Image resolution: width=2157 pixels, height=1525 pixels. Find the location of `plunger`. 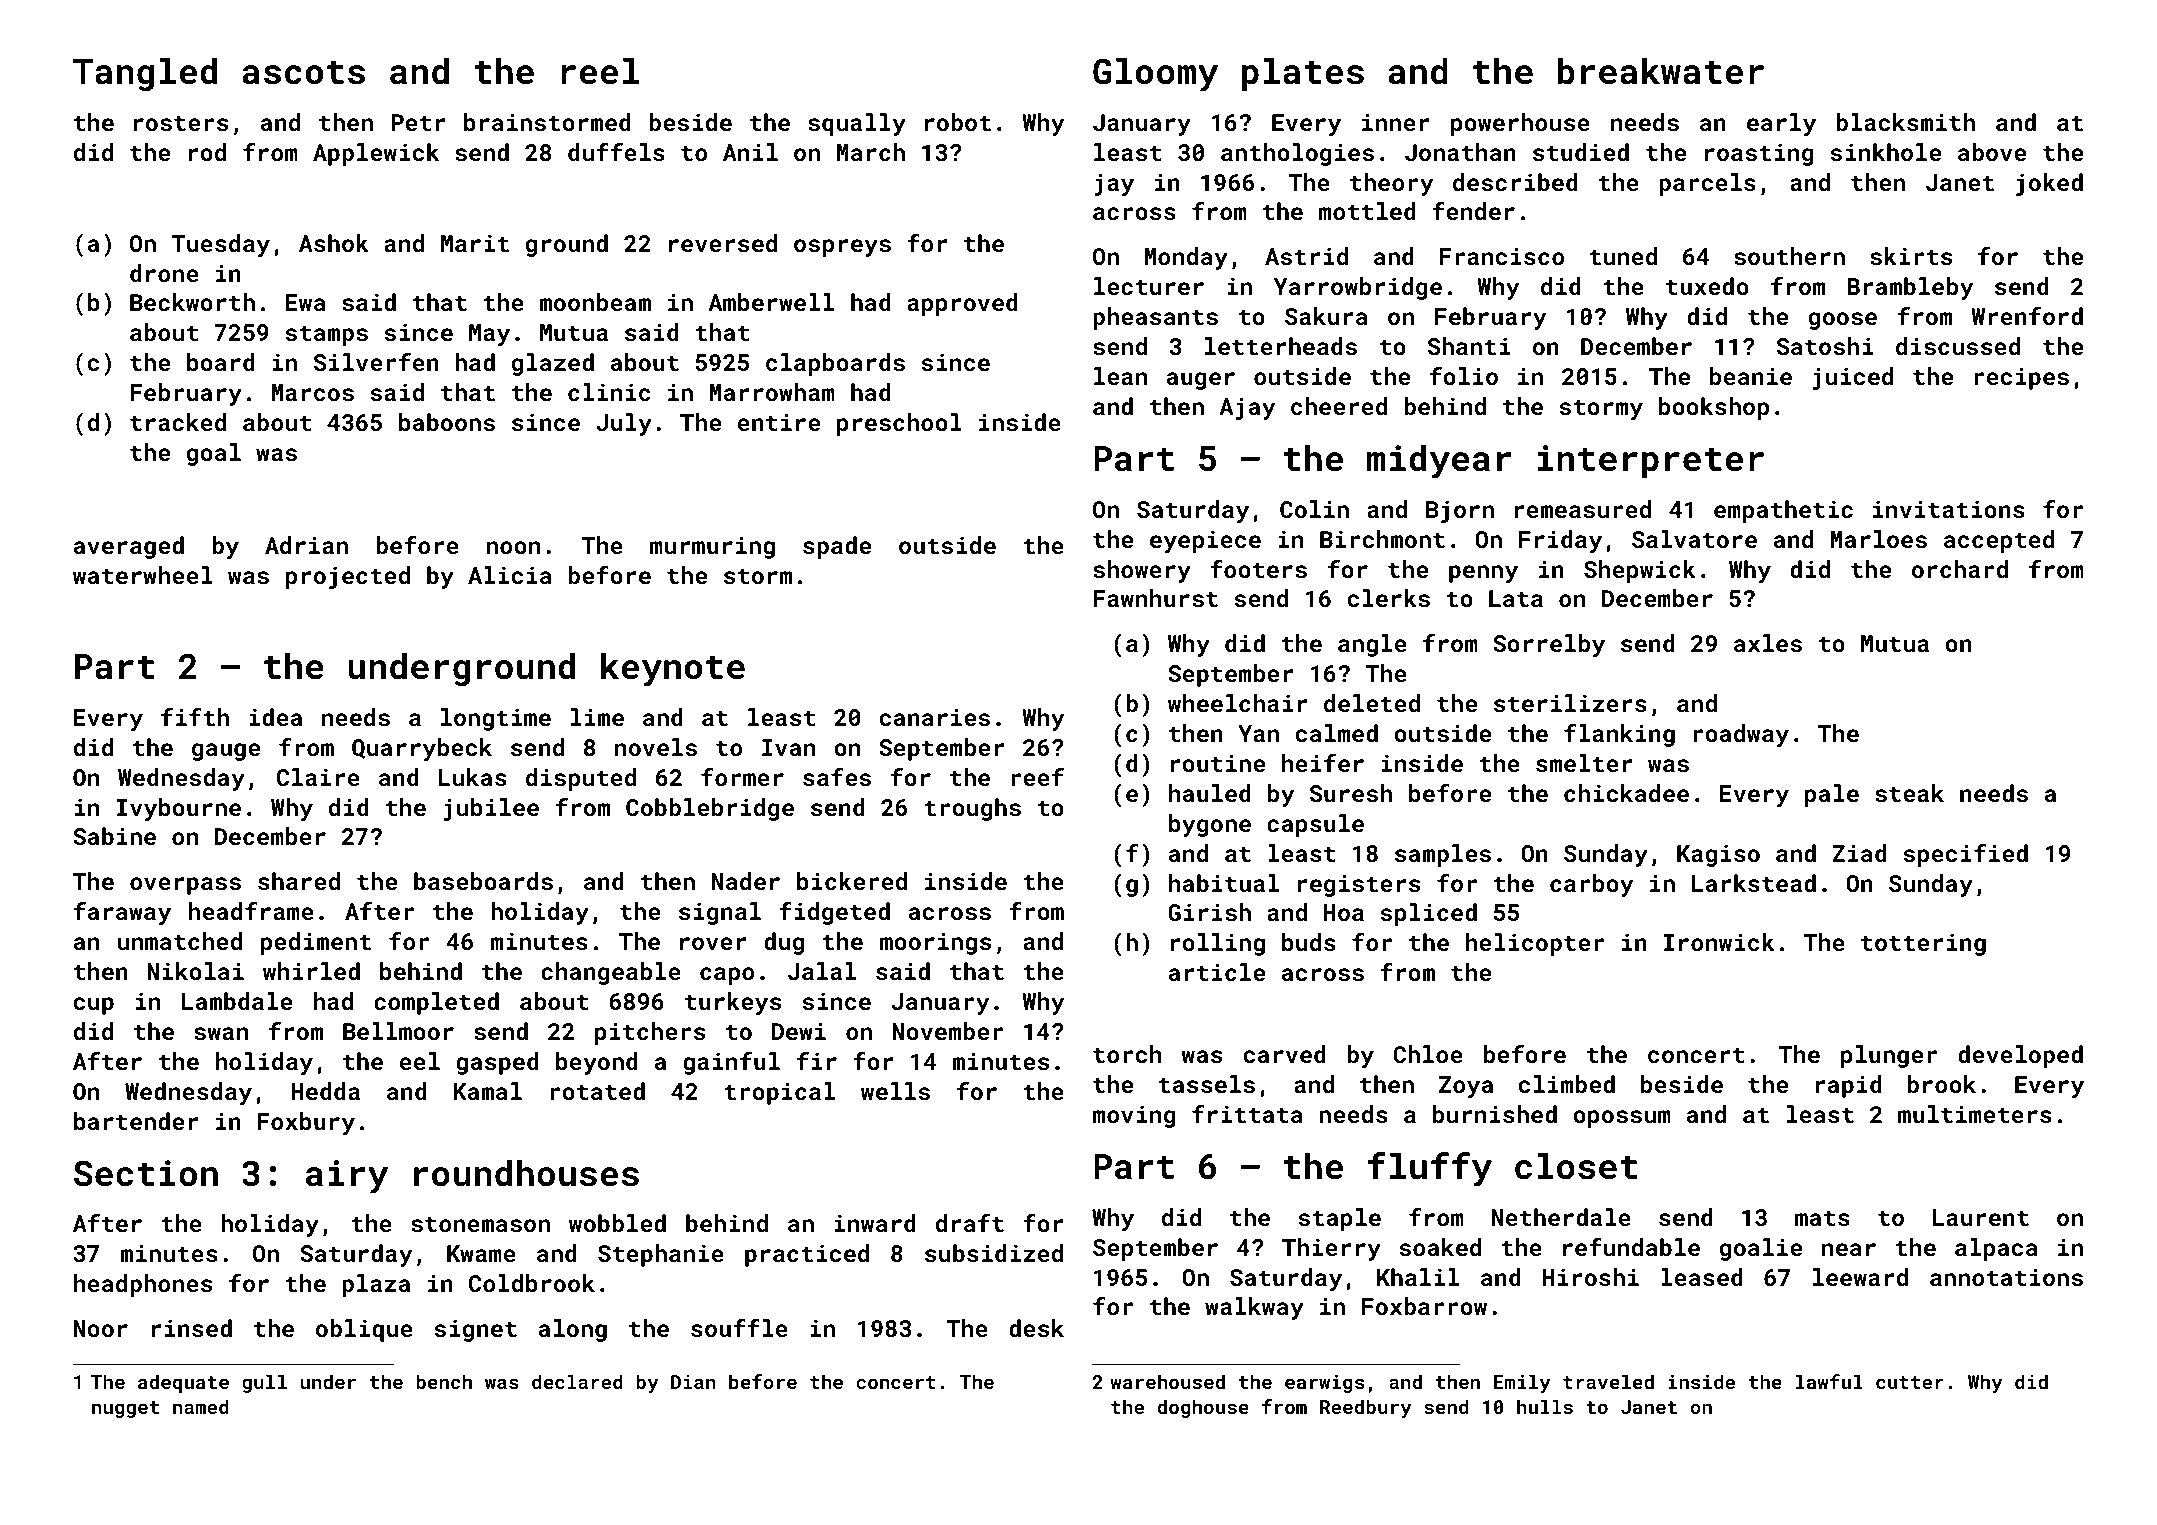

plunger is located at coordinates (1889, 1056).
